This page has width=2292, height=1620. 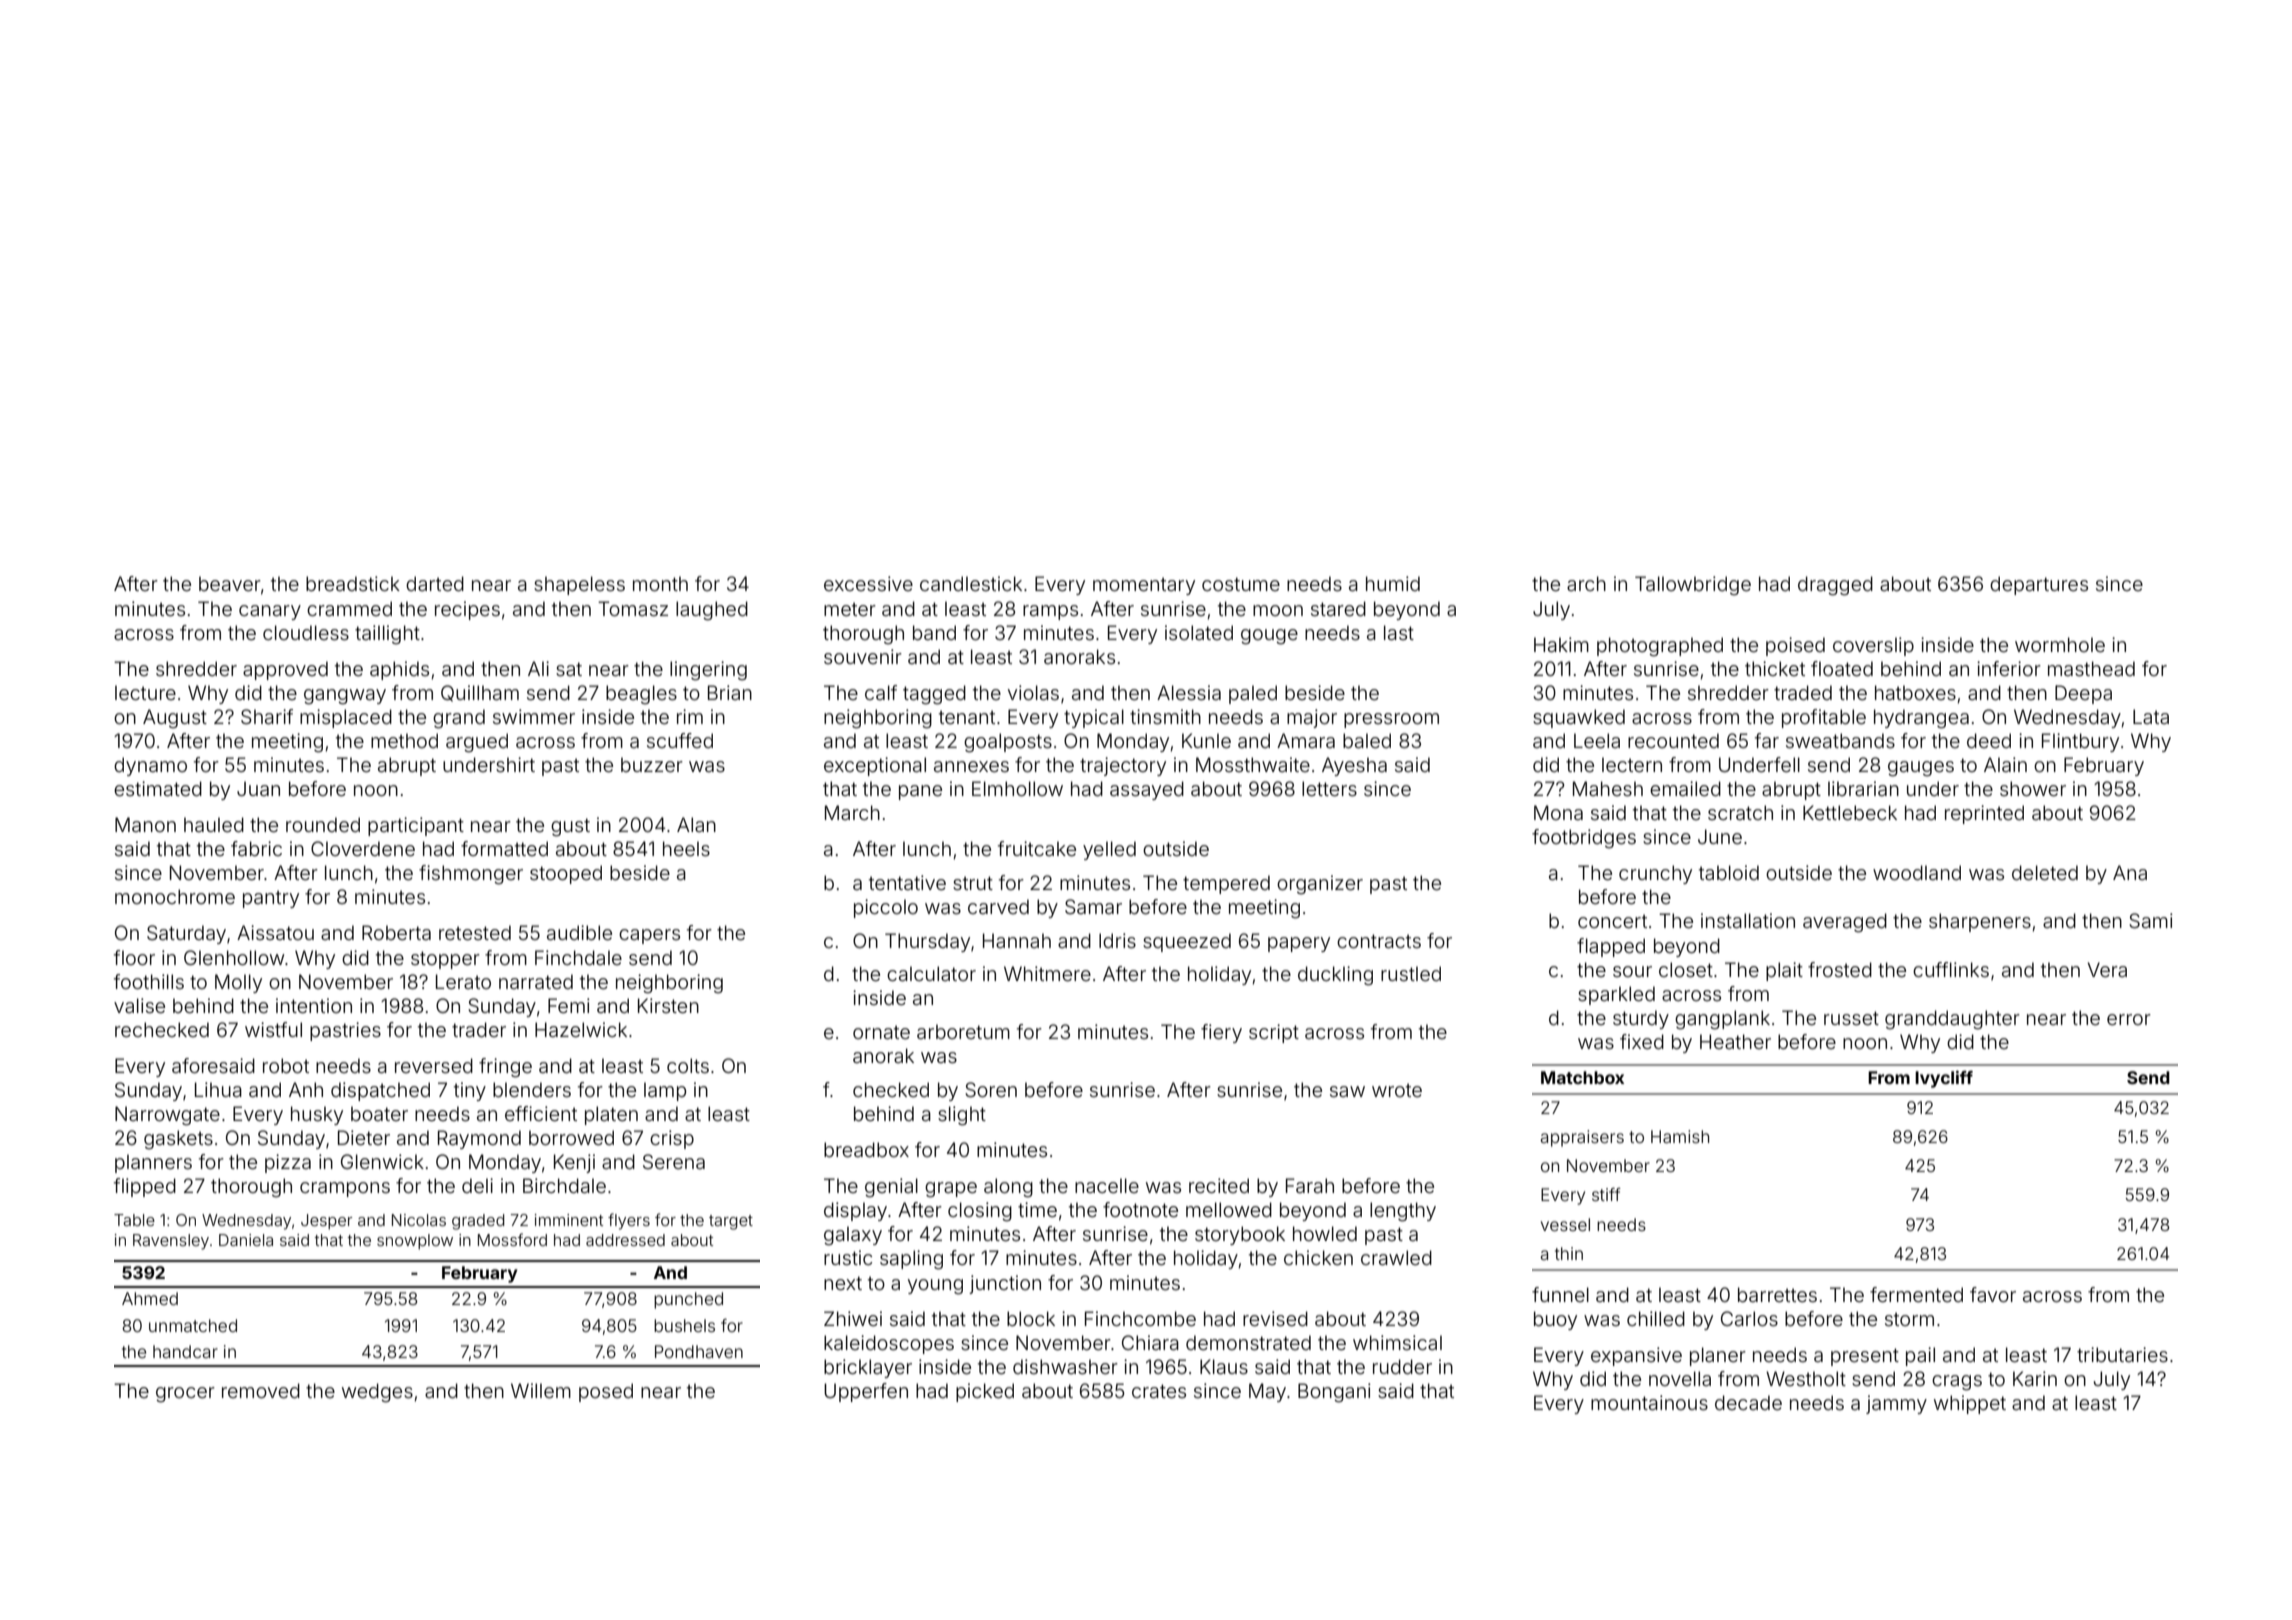 What do you see at coordinates (1402, 1366) in the page?
I see `rudder` at bounding box center [1402, 1366].
